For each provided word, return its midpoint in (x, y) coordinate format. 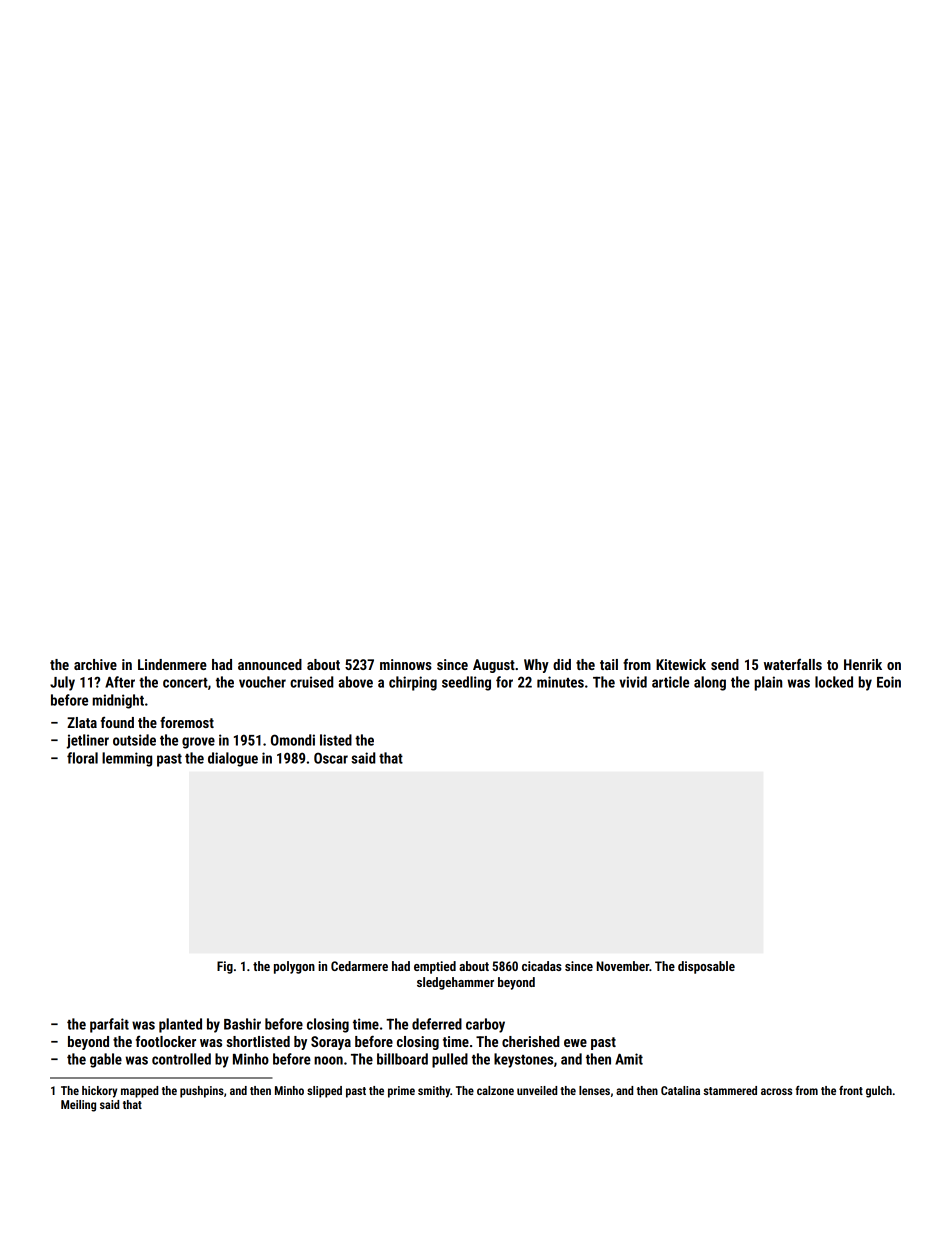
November (622, 966)
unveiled (537, 1090)
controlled (181, 1059)
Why (536, 666)
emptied (435, 967)
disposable (706, 967)
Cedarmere (359, 966)
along (710, 683)
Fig (225, 967)
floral (82, 758)
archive (95, 664)
